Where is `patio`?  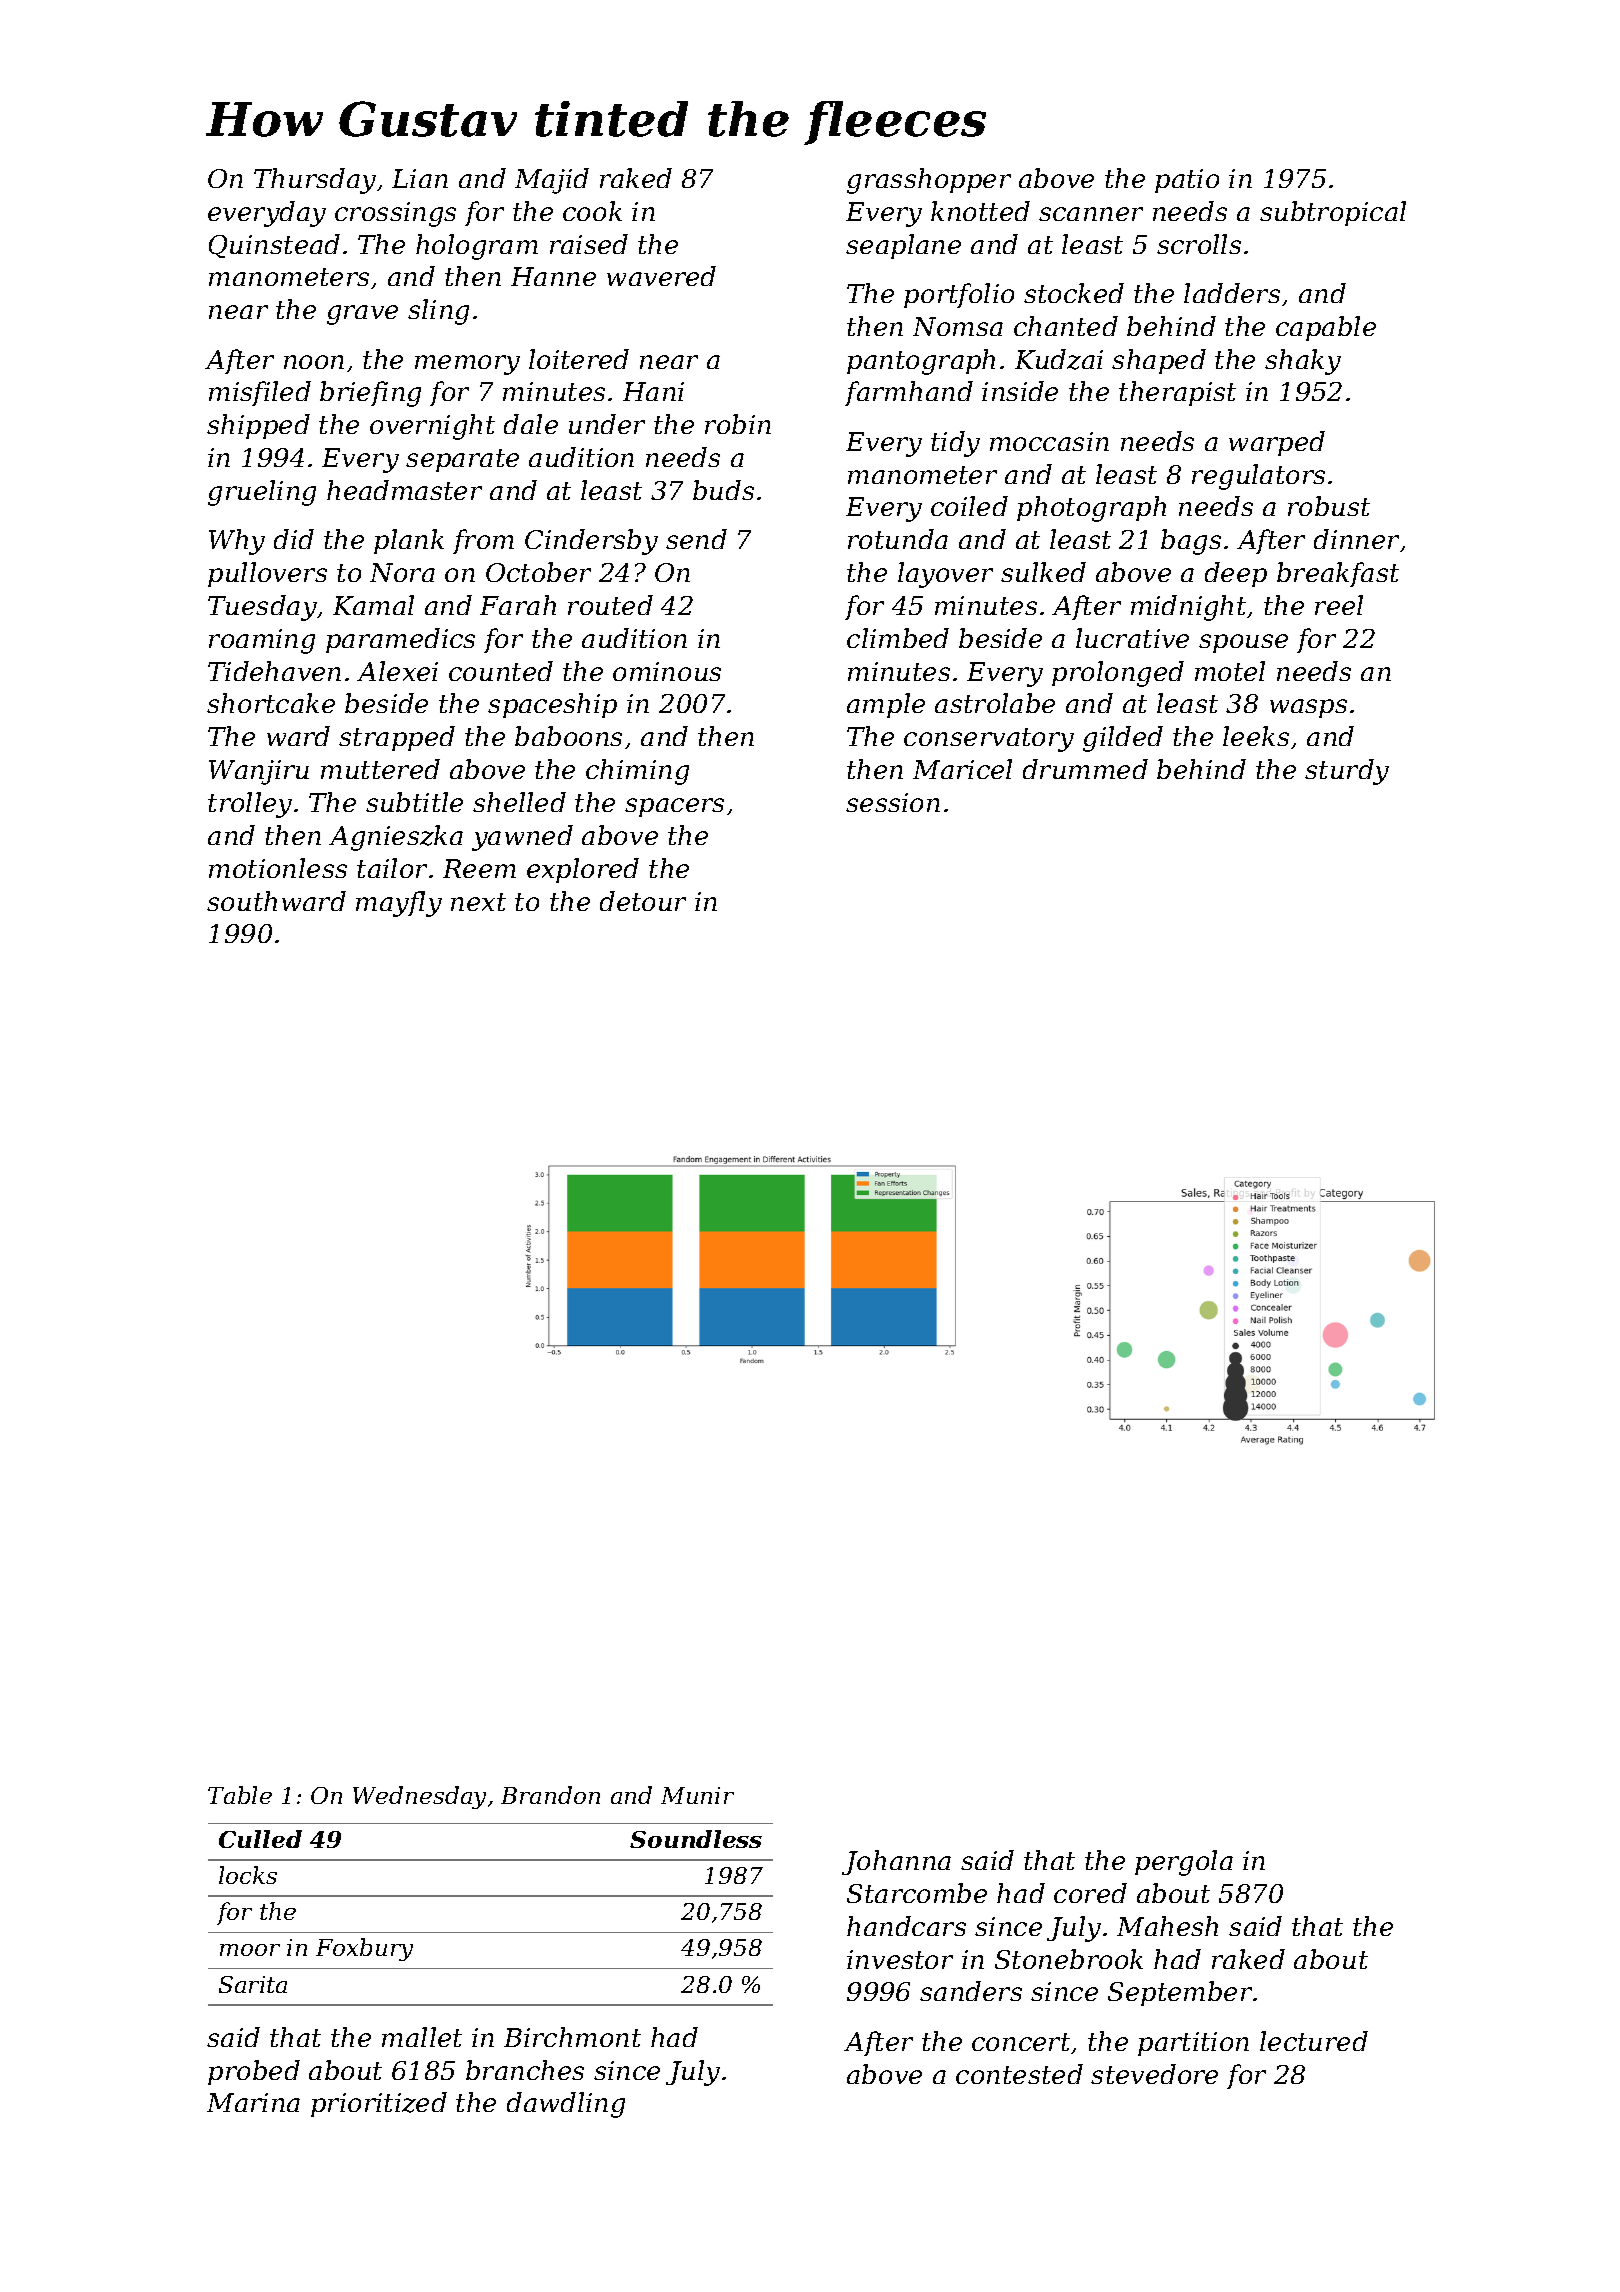
patio is located at coordinates (1187, 181).
